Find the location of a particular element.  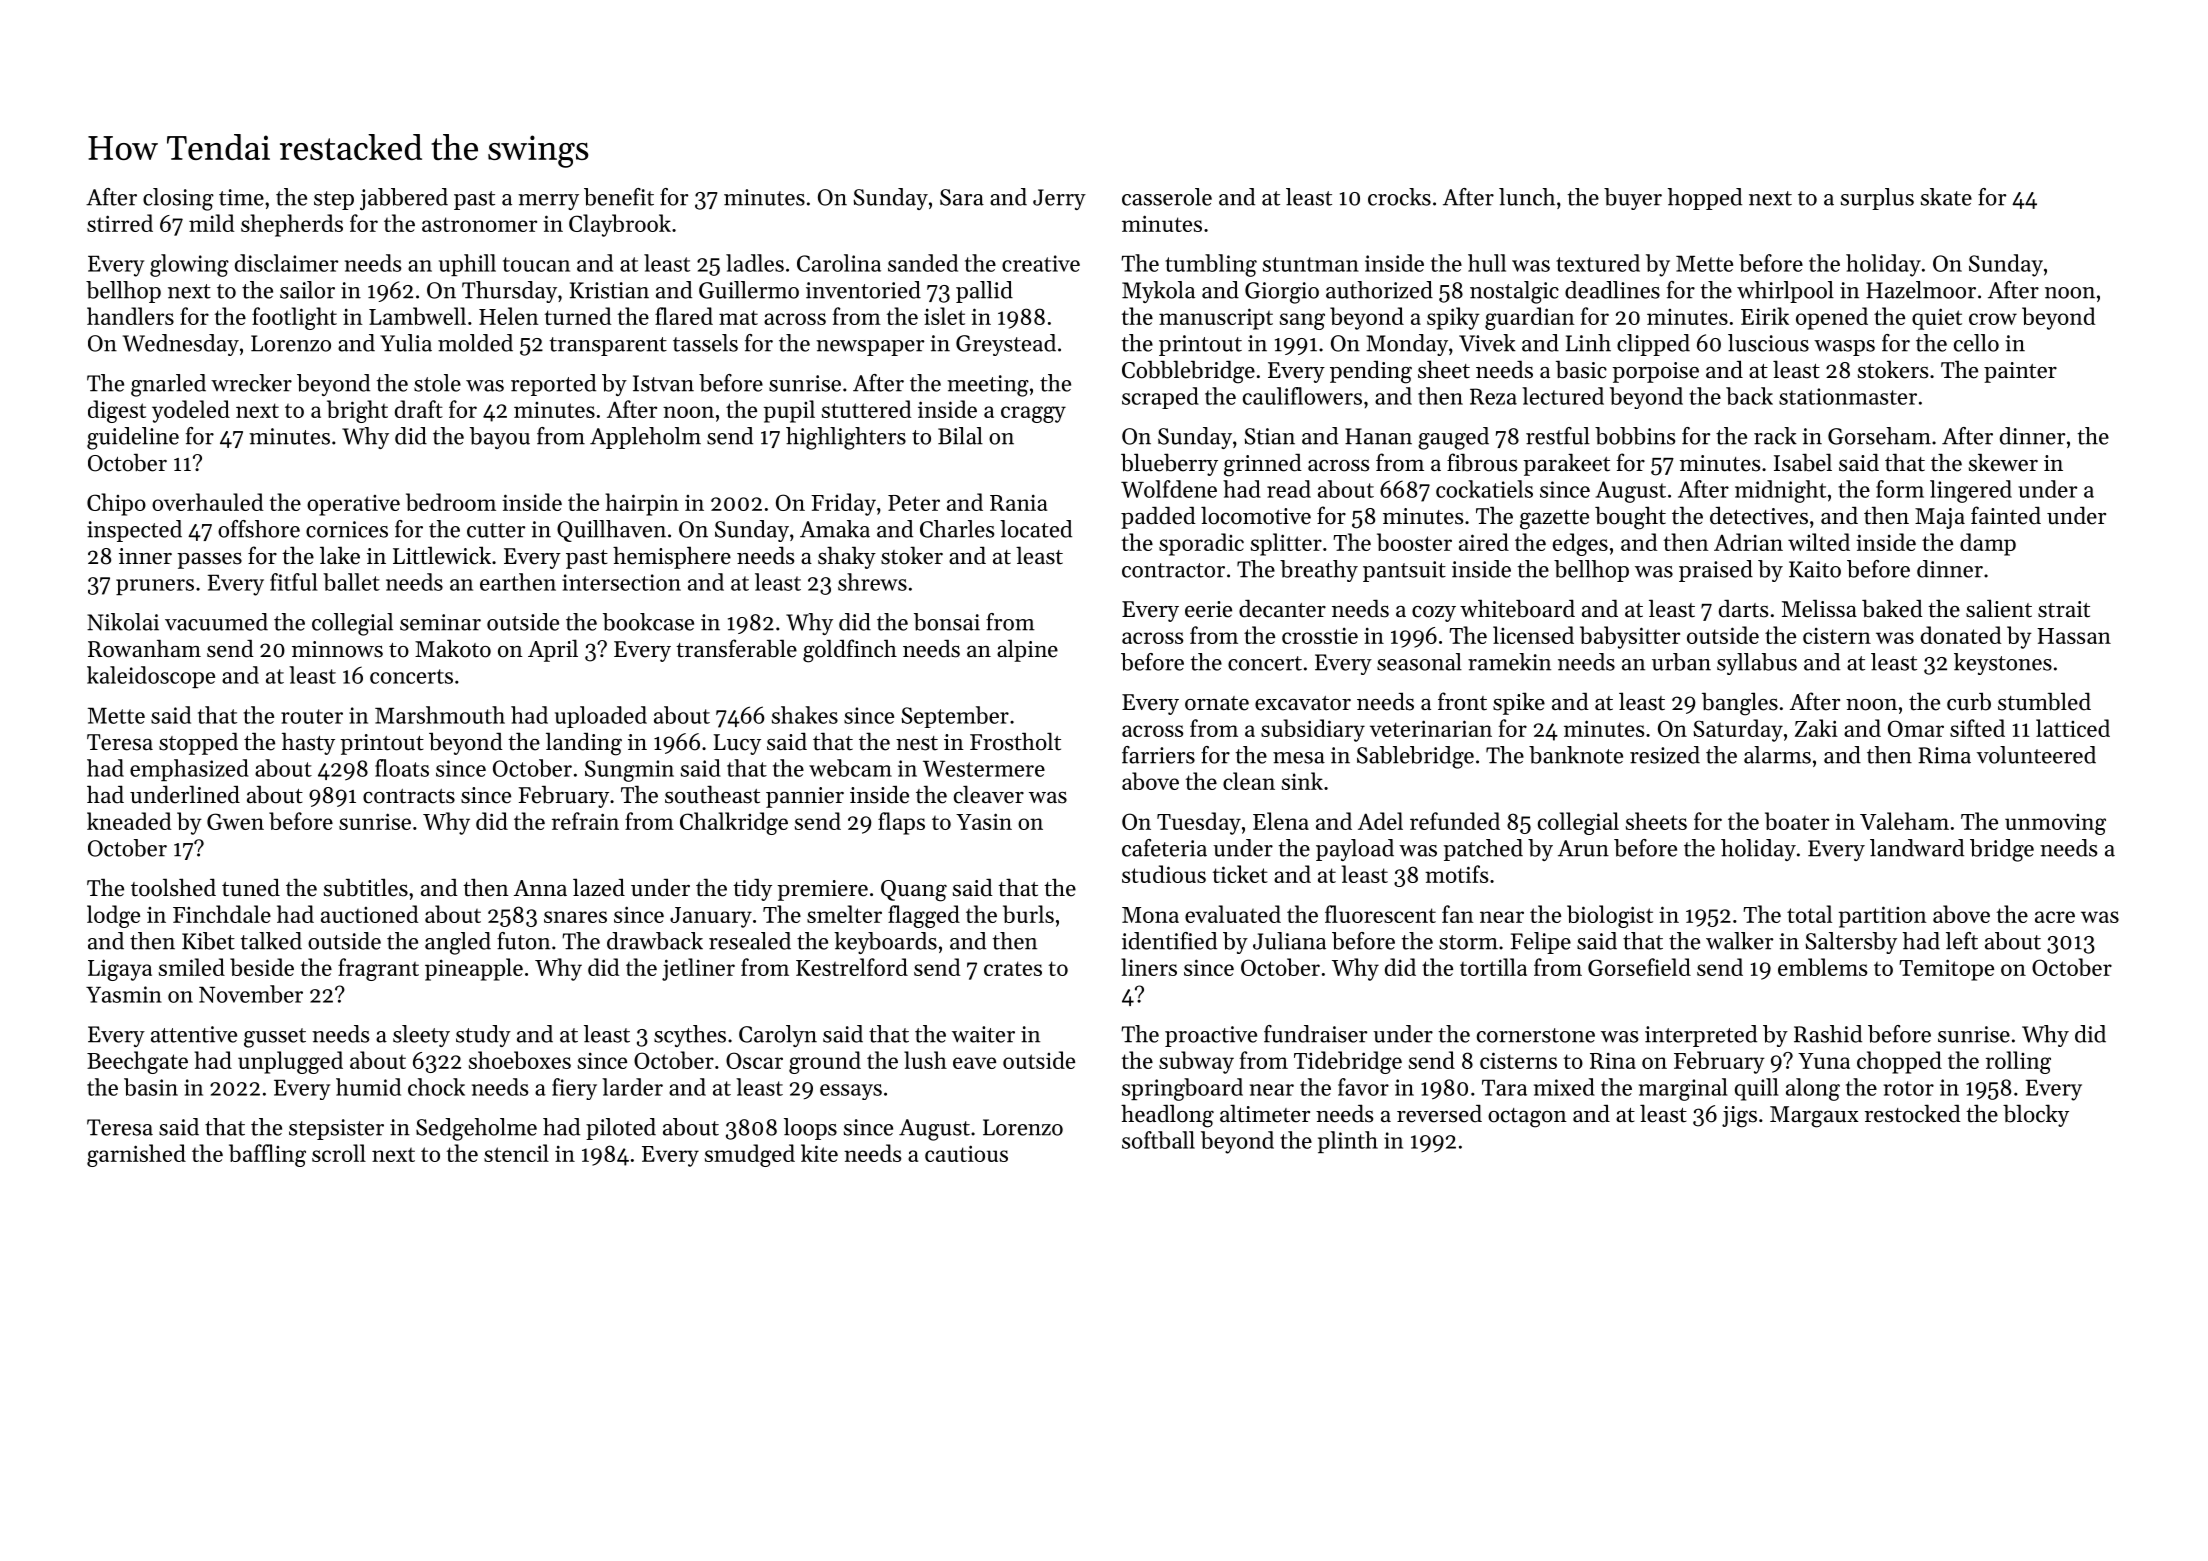

cello is located at coordinates (1976, 343).
